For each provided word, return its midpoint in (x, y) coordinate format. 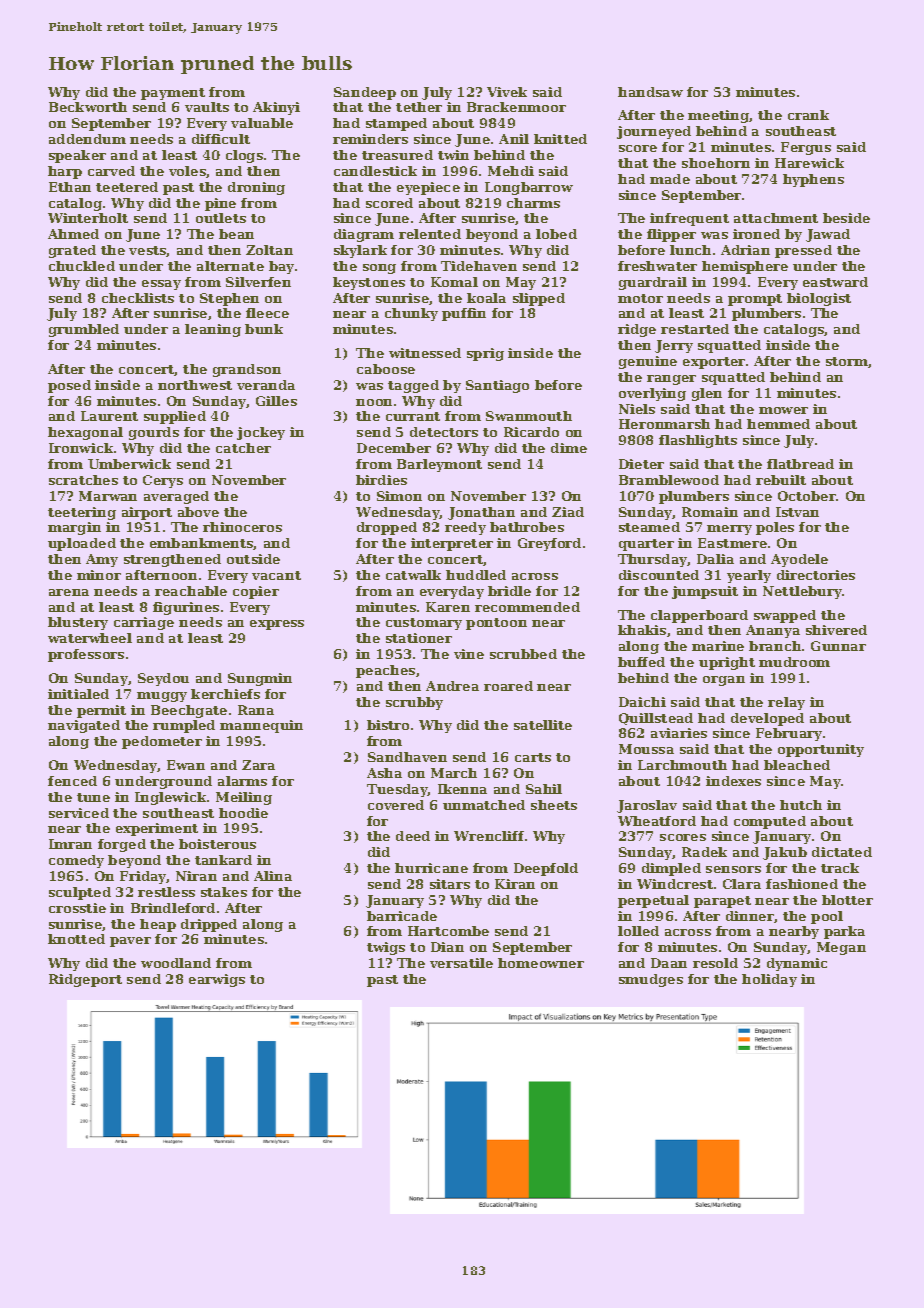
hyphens (813, 180)
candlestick (375, 171)
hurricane (431, 868)
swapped (785, 616)
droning (256, 188)
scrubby (414, 703)
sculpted (80, 893)
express (277, 625)
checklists (138, 298)
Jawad (828, 235)
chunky (411, 314)
